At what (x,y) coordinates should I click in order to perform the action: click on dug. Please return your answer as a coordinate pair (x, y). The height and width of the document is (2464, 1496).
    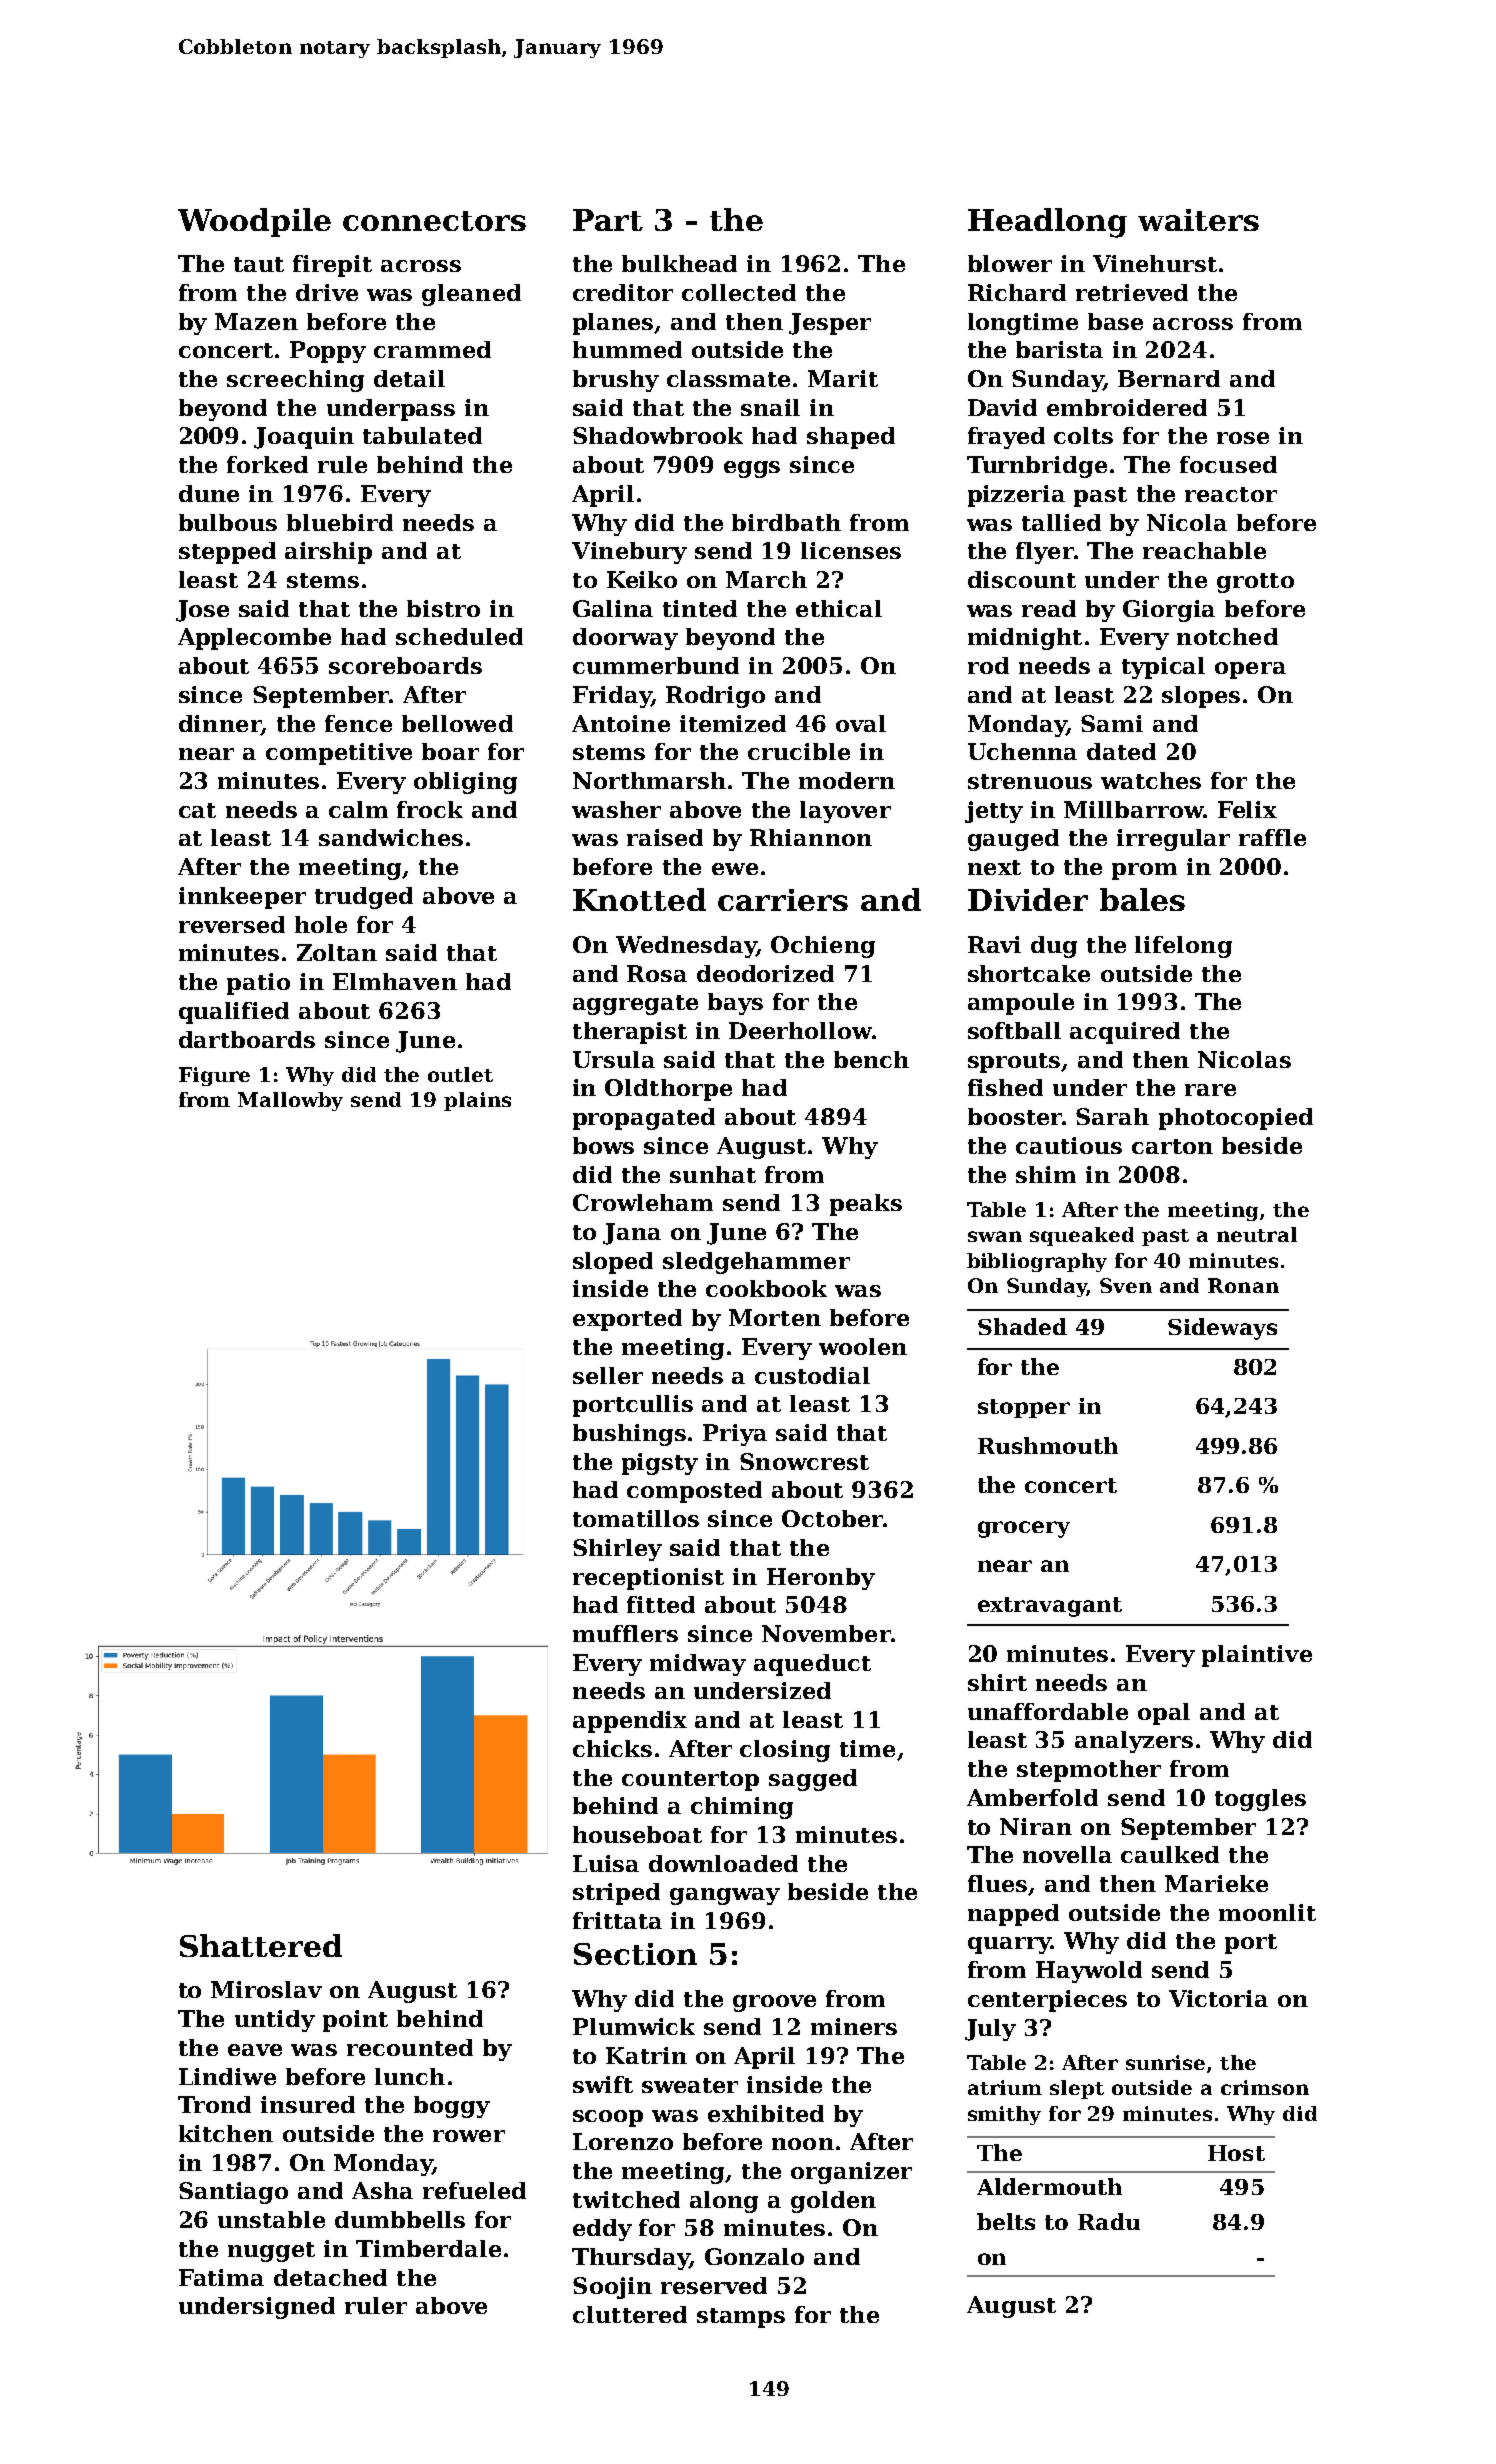
    Looking at the image, I should click on (1054, 947).
